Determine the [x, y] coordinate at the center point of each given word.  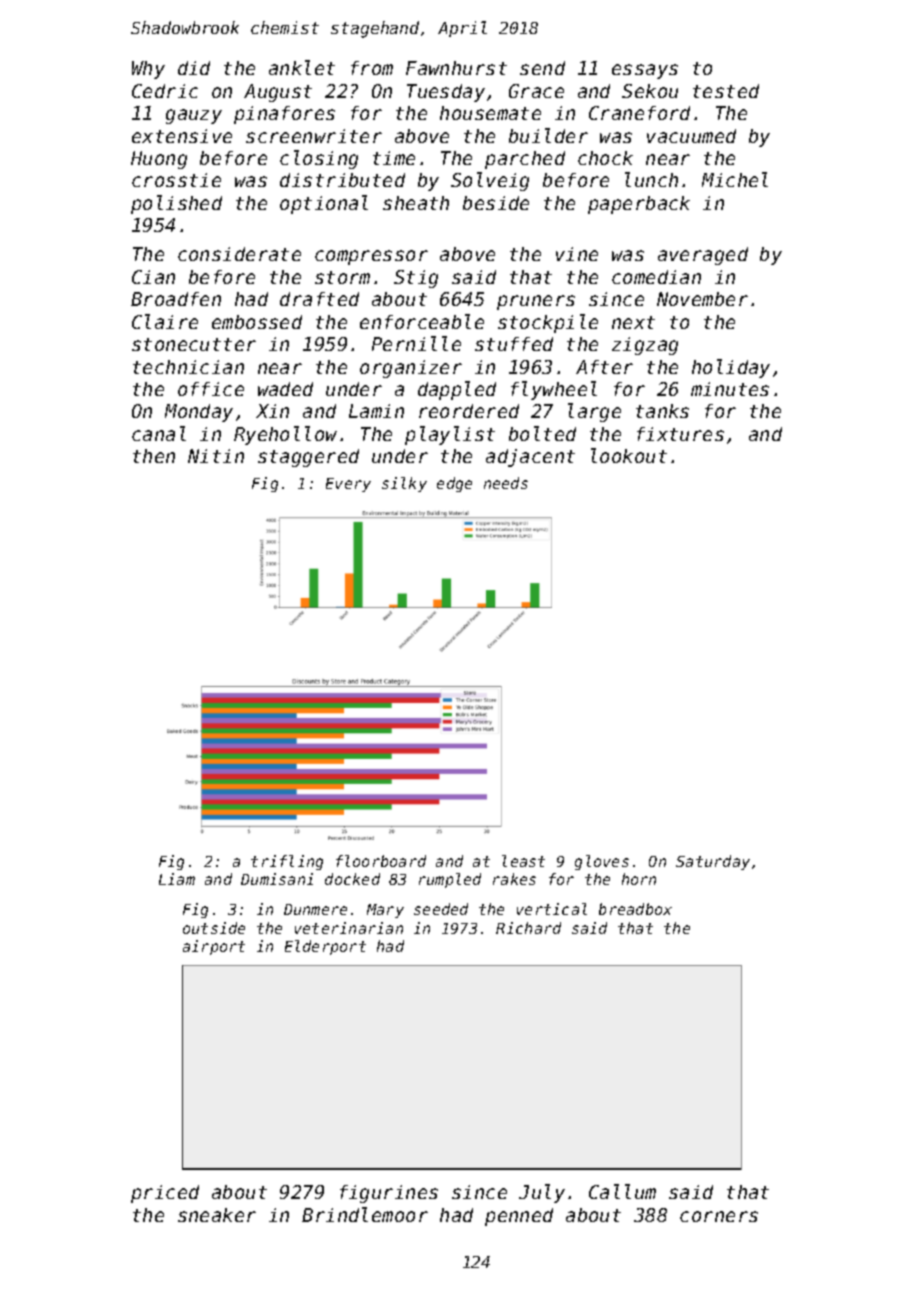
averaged [703, 256]
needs [506, 483]
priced [165, 1194]
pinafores [284, 115]
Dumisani [277, 879]
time [394, 158]
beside [496, 203]
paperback [639, 205]
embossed [257, 322]
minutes [730, 389]
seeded [441, 909]
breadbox [635, 909]
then [154, 456]
